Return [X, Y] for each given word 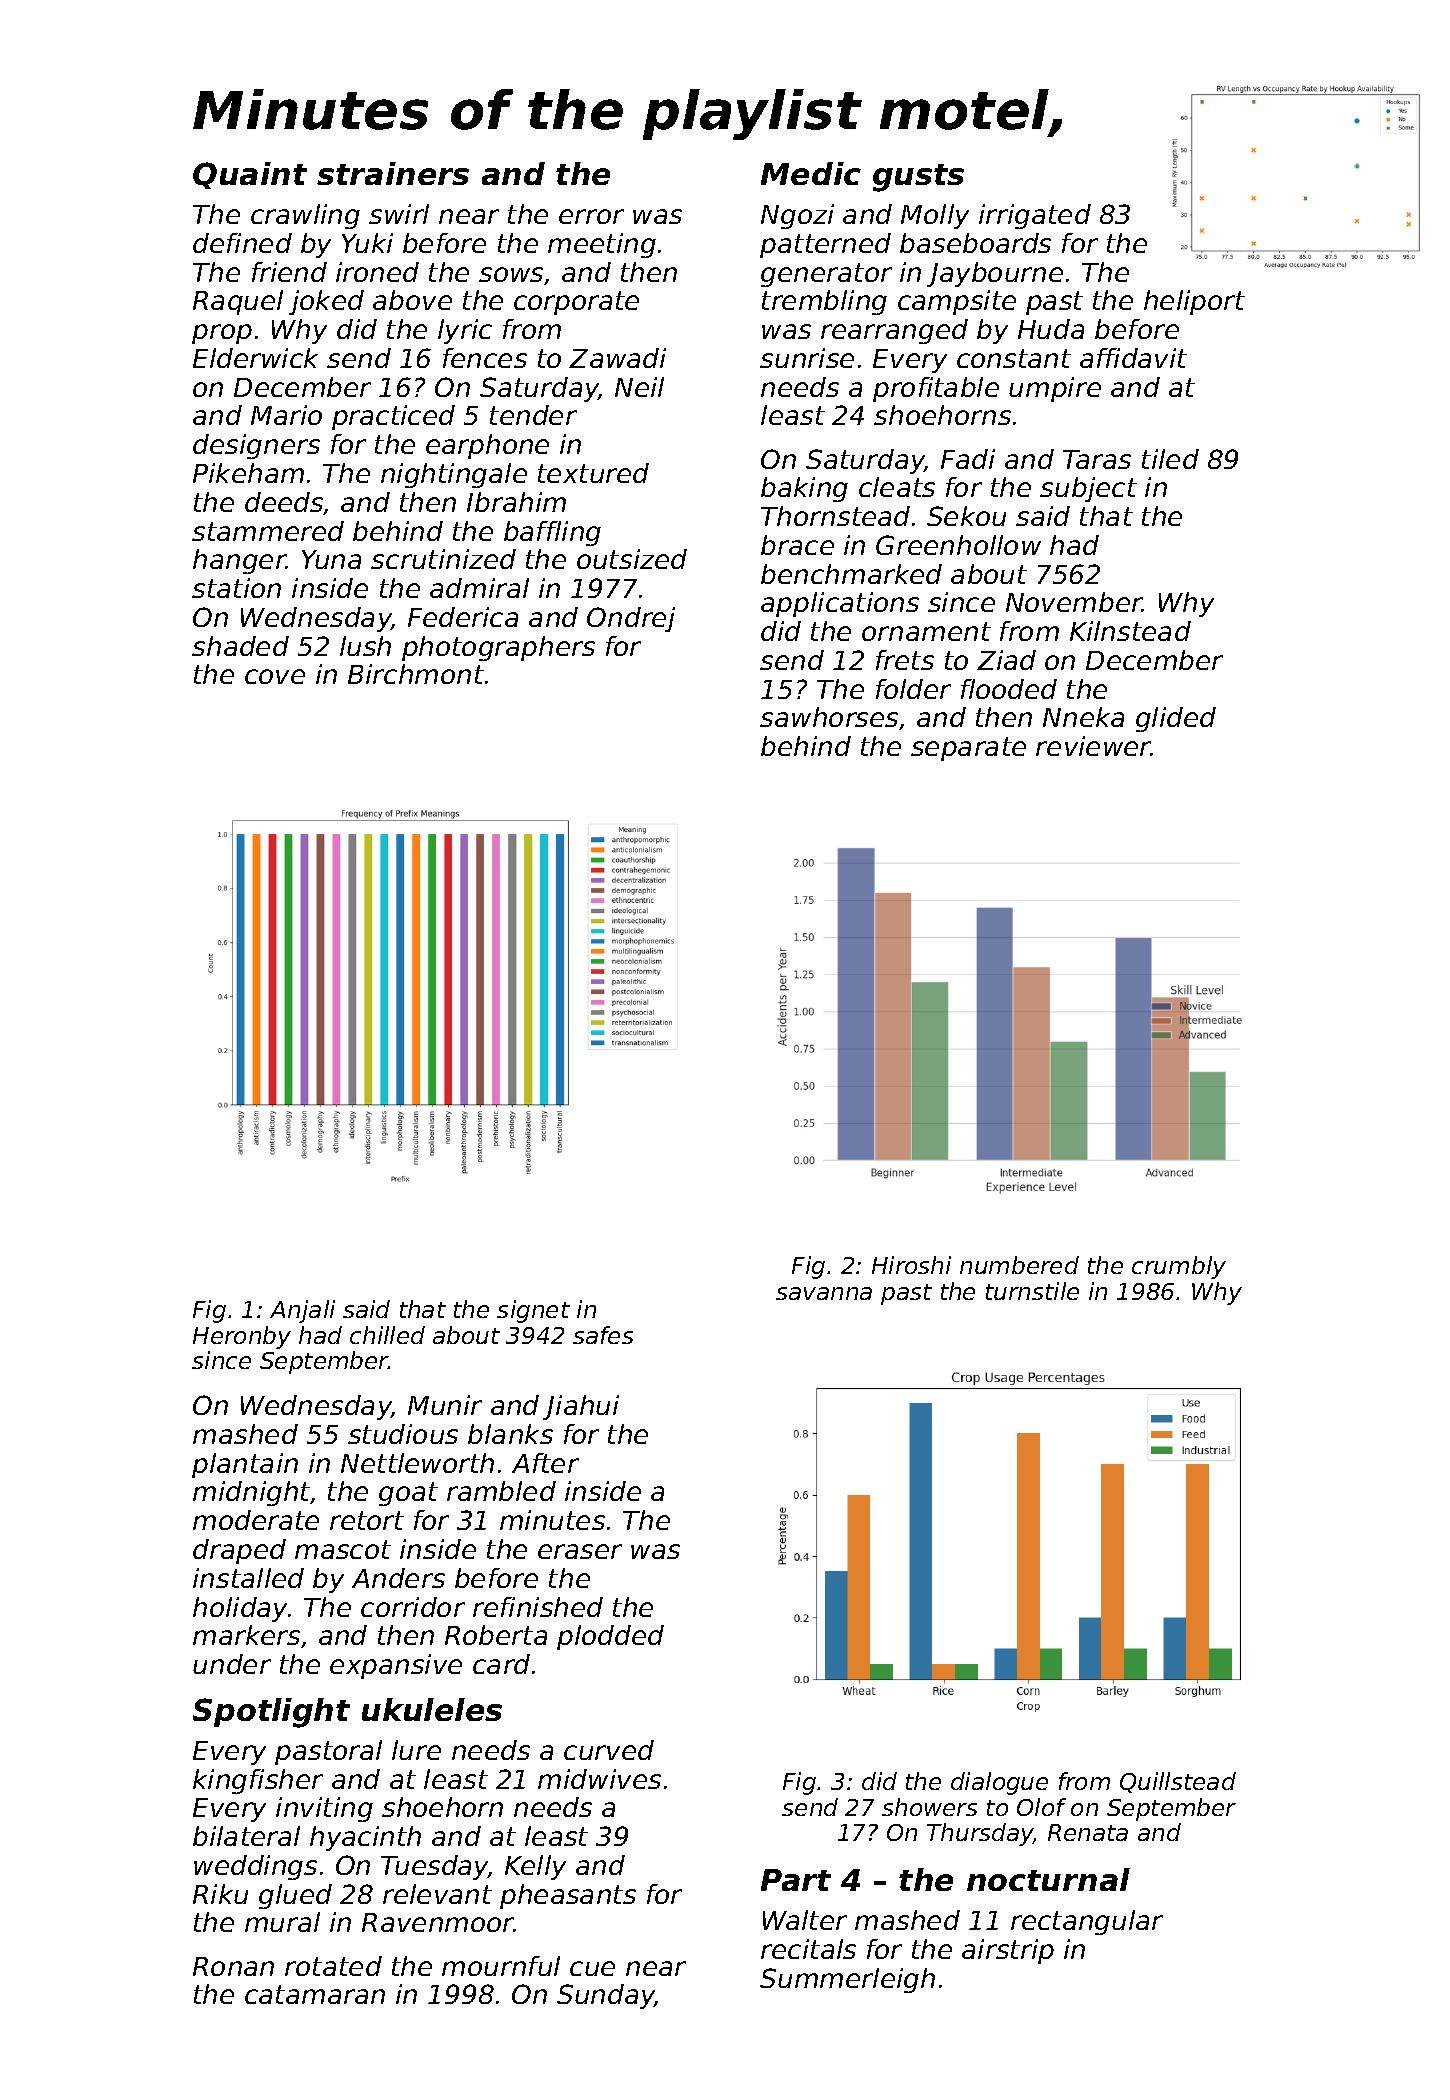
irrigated [1035, 216]
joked [326, 302]
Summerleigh [847, 1980]
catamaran [315, 1994]
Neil [639, 387]
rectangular [1087, 1922]
